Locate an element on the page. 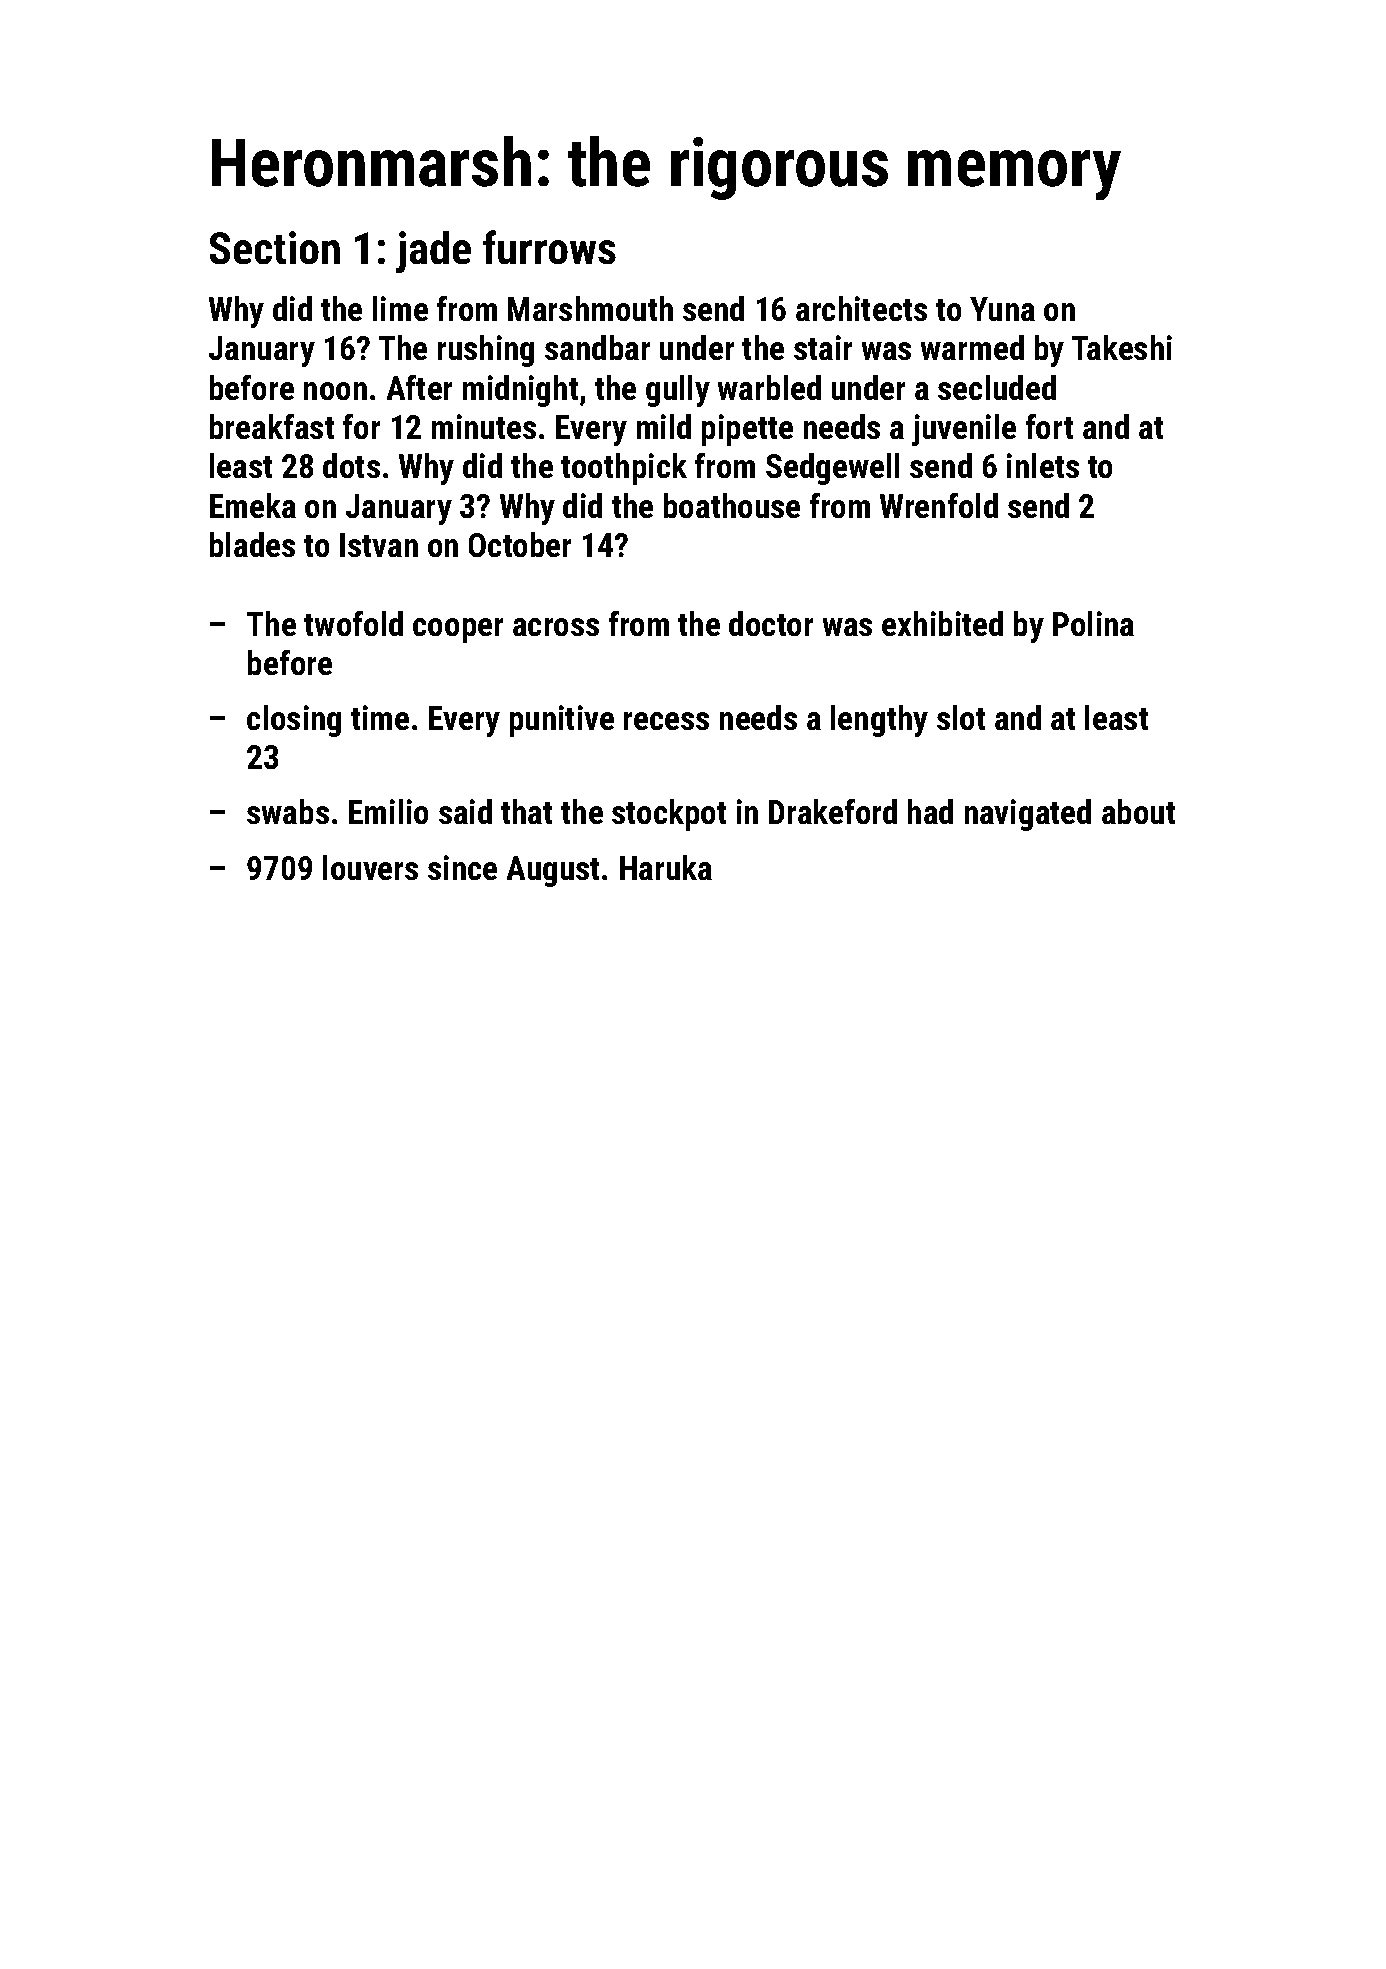  noon is located at coordinates (335, 391).
